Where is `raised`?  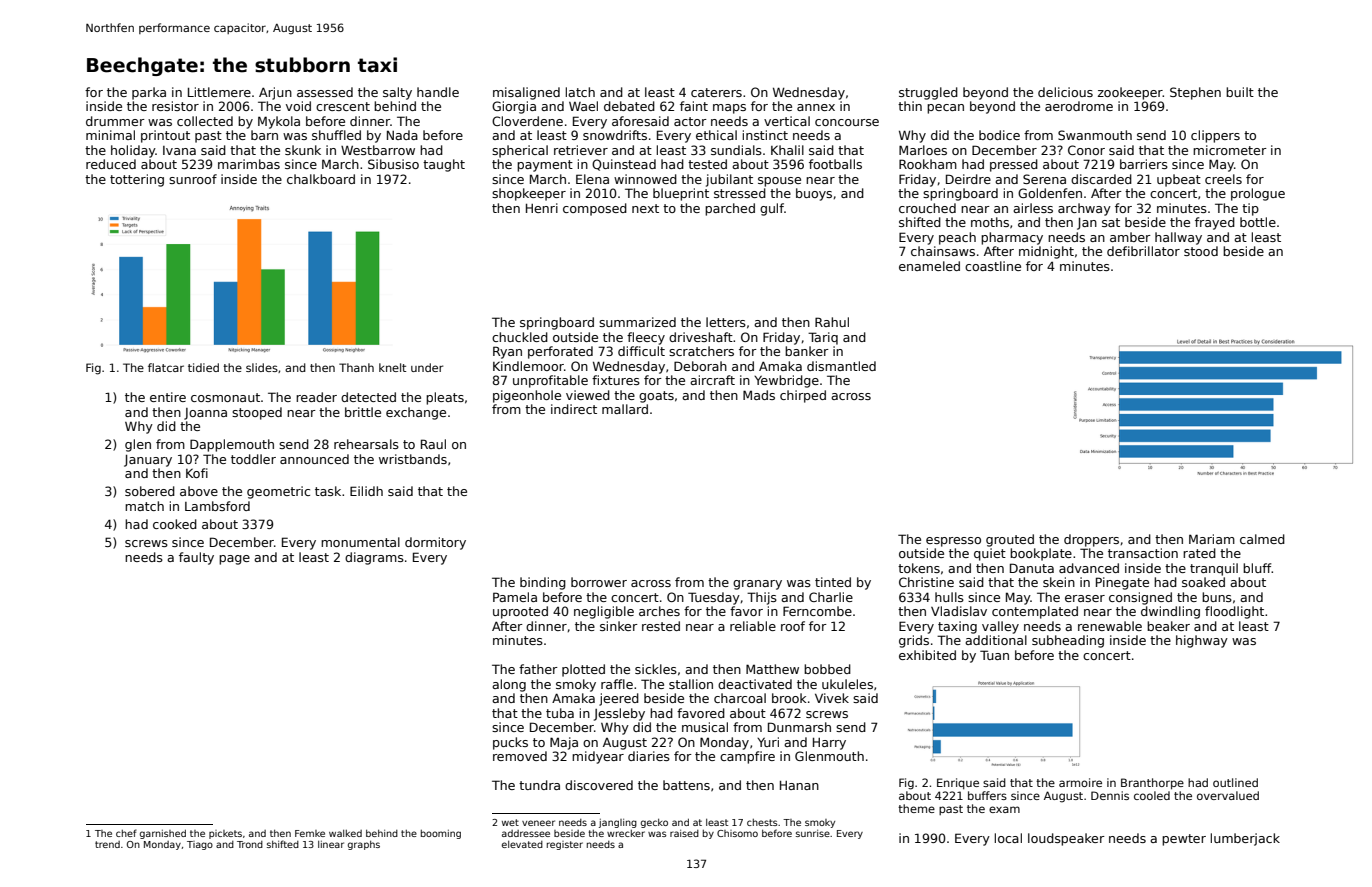 raised is located at coordinates (684, 833).
